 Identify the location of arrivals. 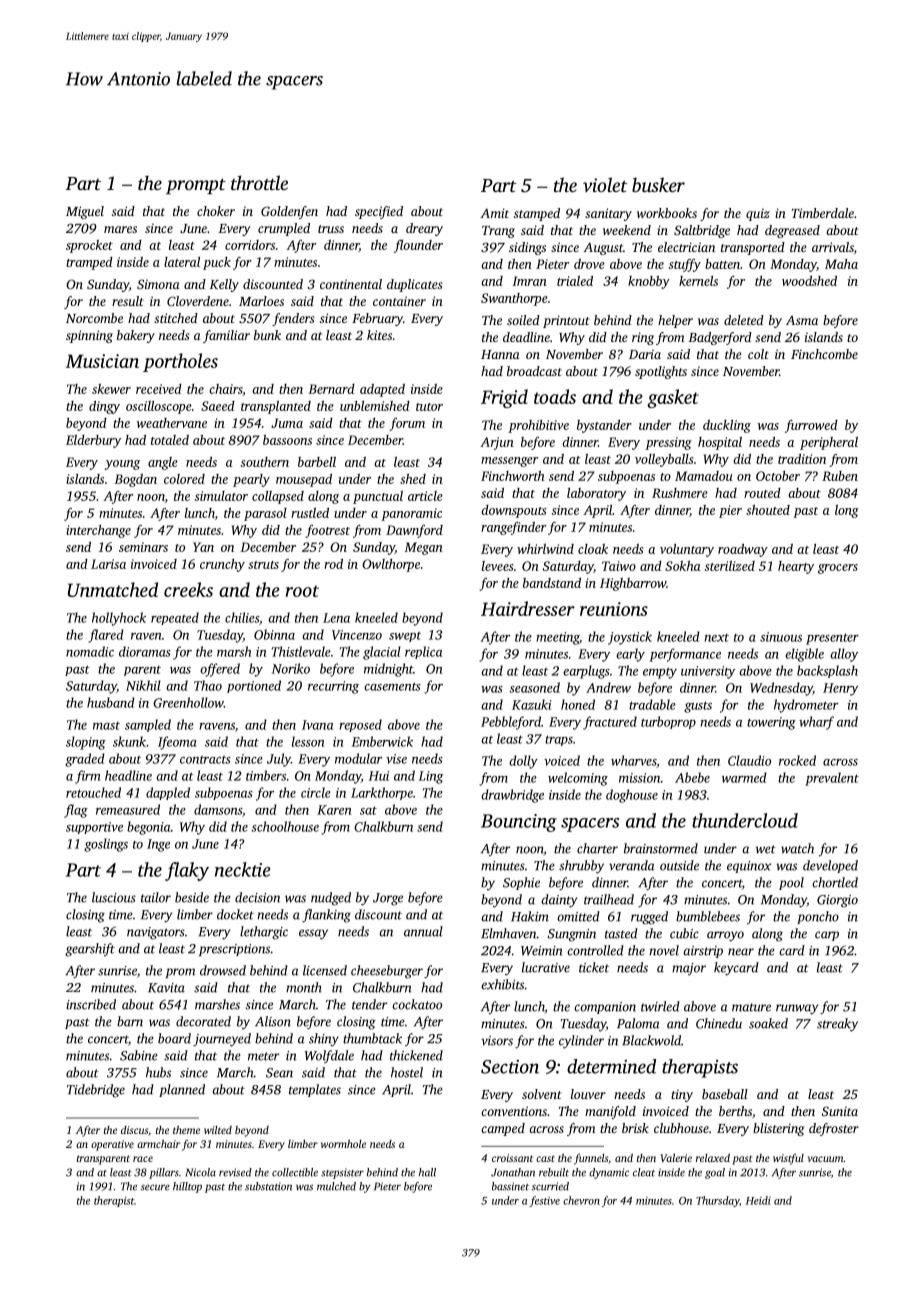
(833, 247).
